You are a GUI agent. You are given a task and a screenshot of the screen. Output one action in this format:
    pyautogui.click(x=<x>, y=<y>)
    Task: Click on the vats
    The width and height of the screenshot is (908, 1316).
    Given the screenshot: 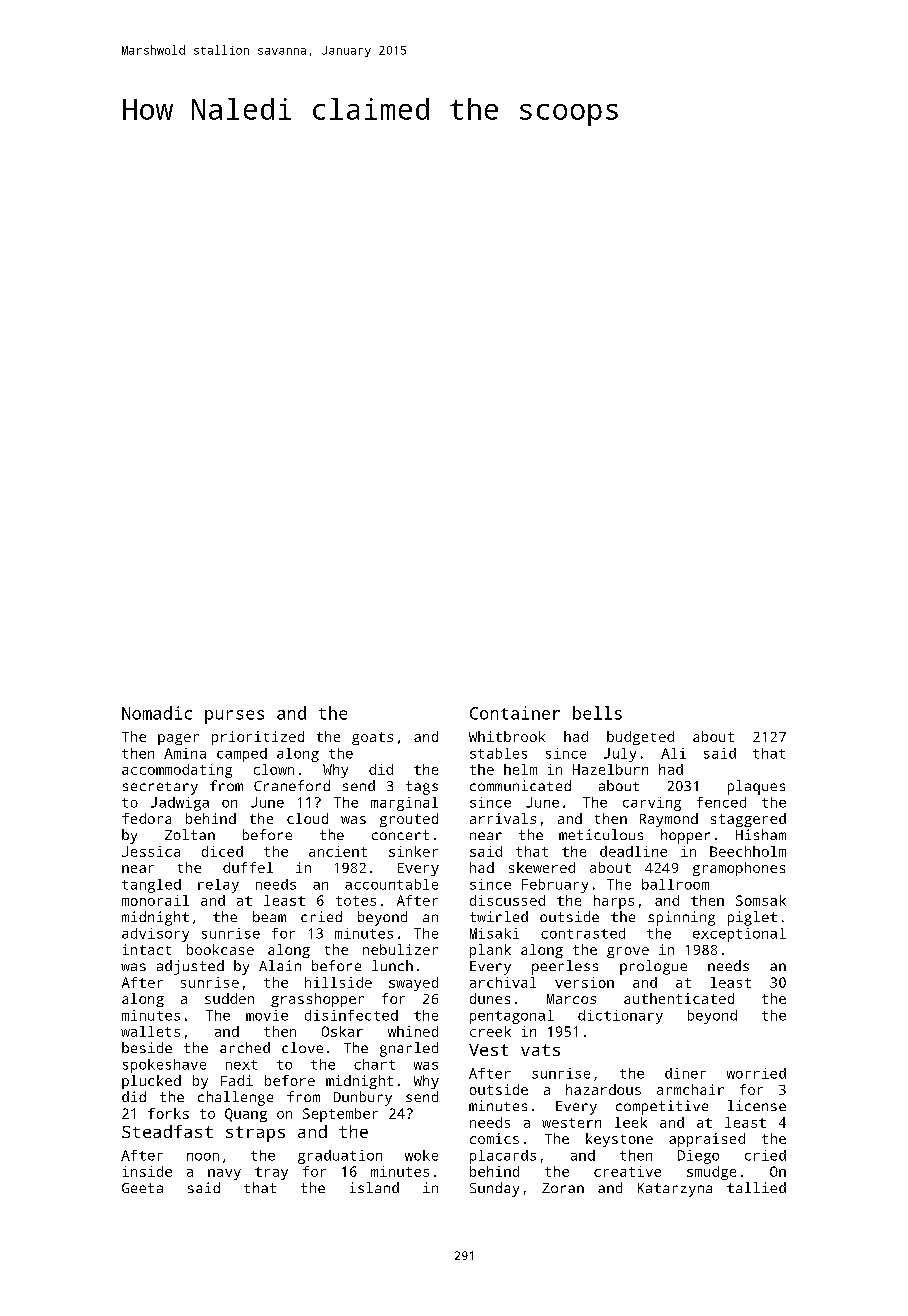 What is the action you would take?
    pyautogui.click(x=540, y=1050)
